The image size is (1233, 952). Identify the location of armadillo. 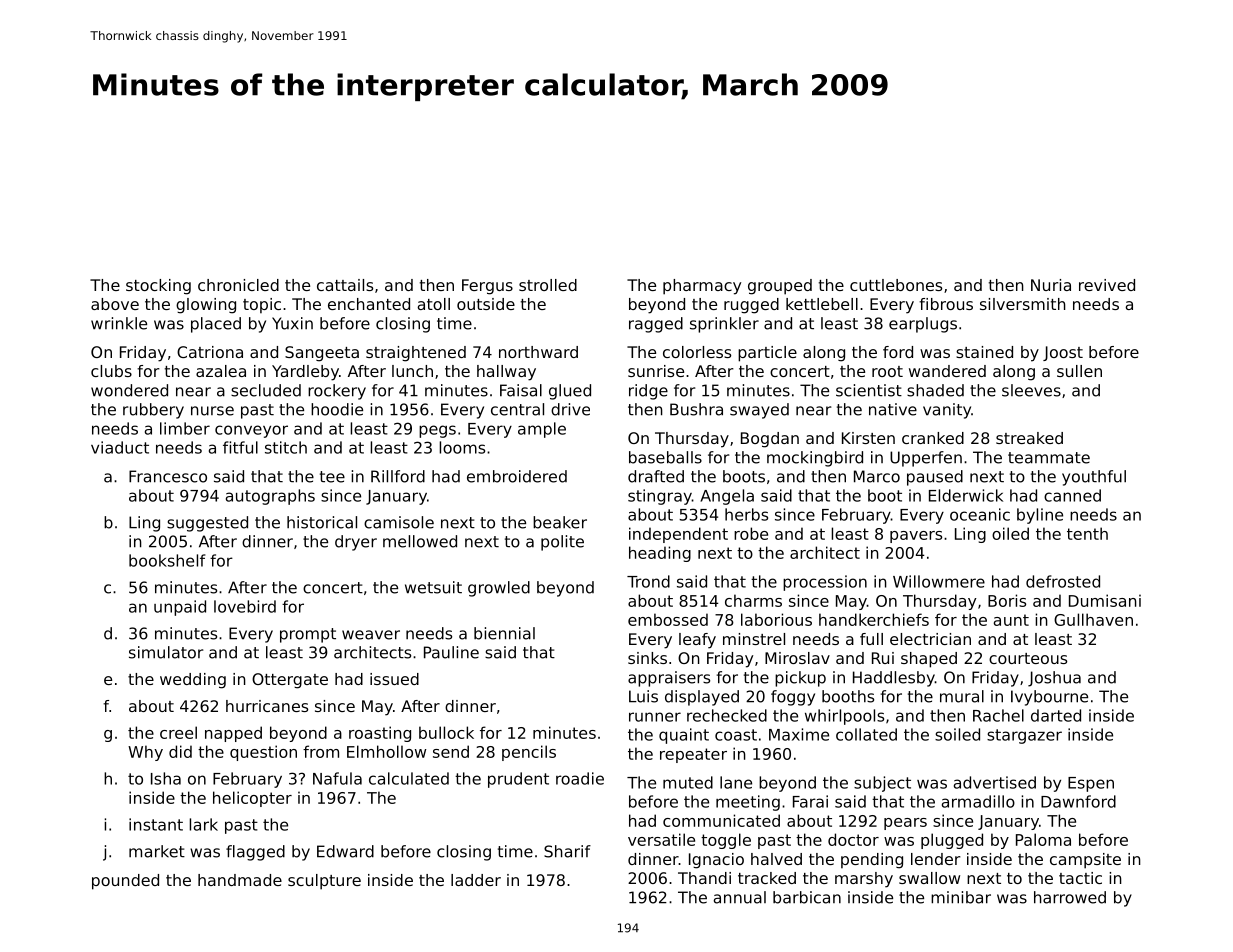
(978, 801).
